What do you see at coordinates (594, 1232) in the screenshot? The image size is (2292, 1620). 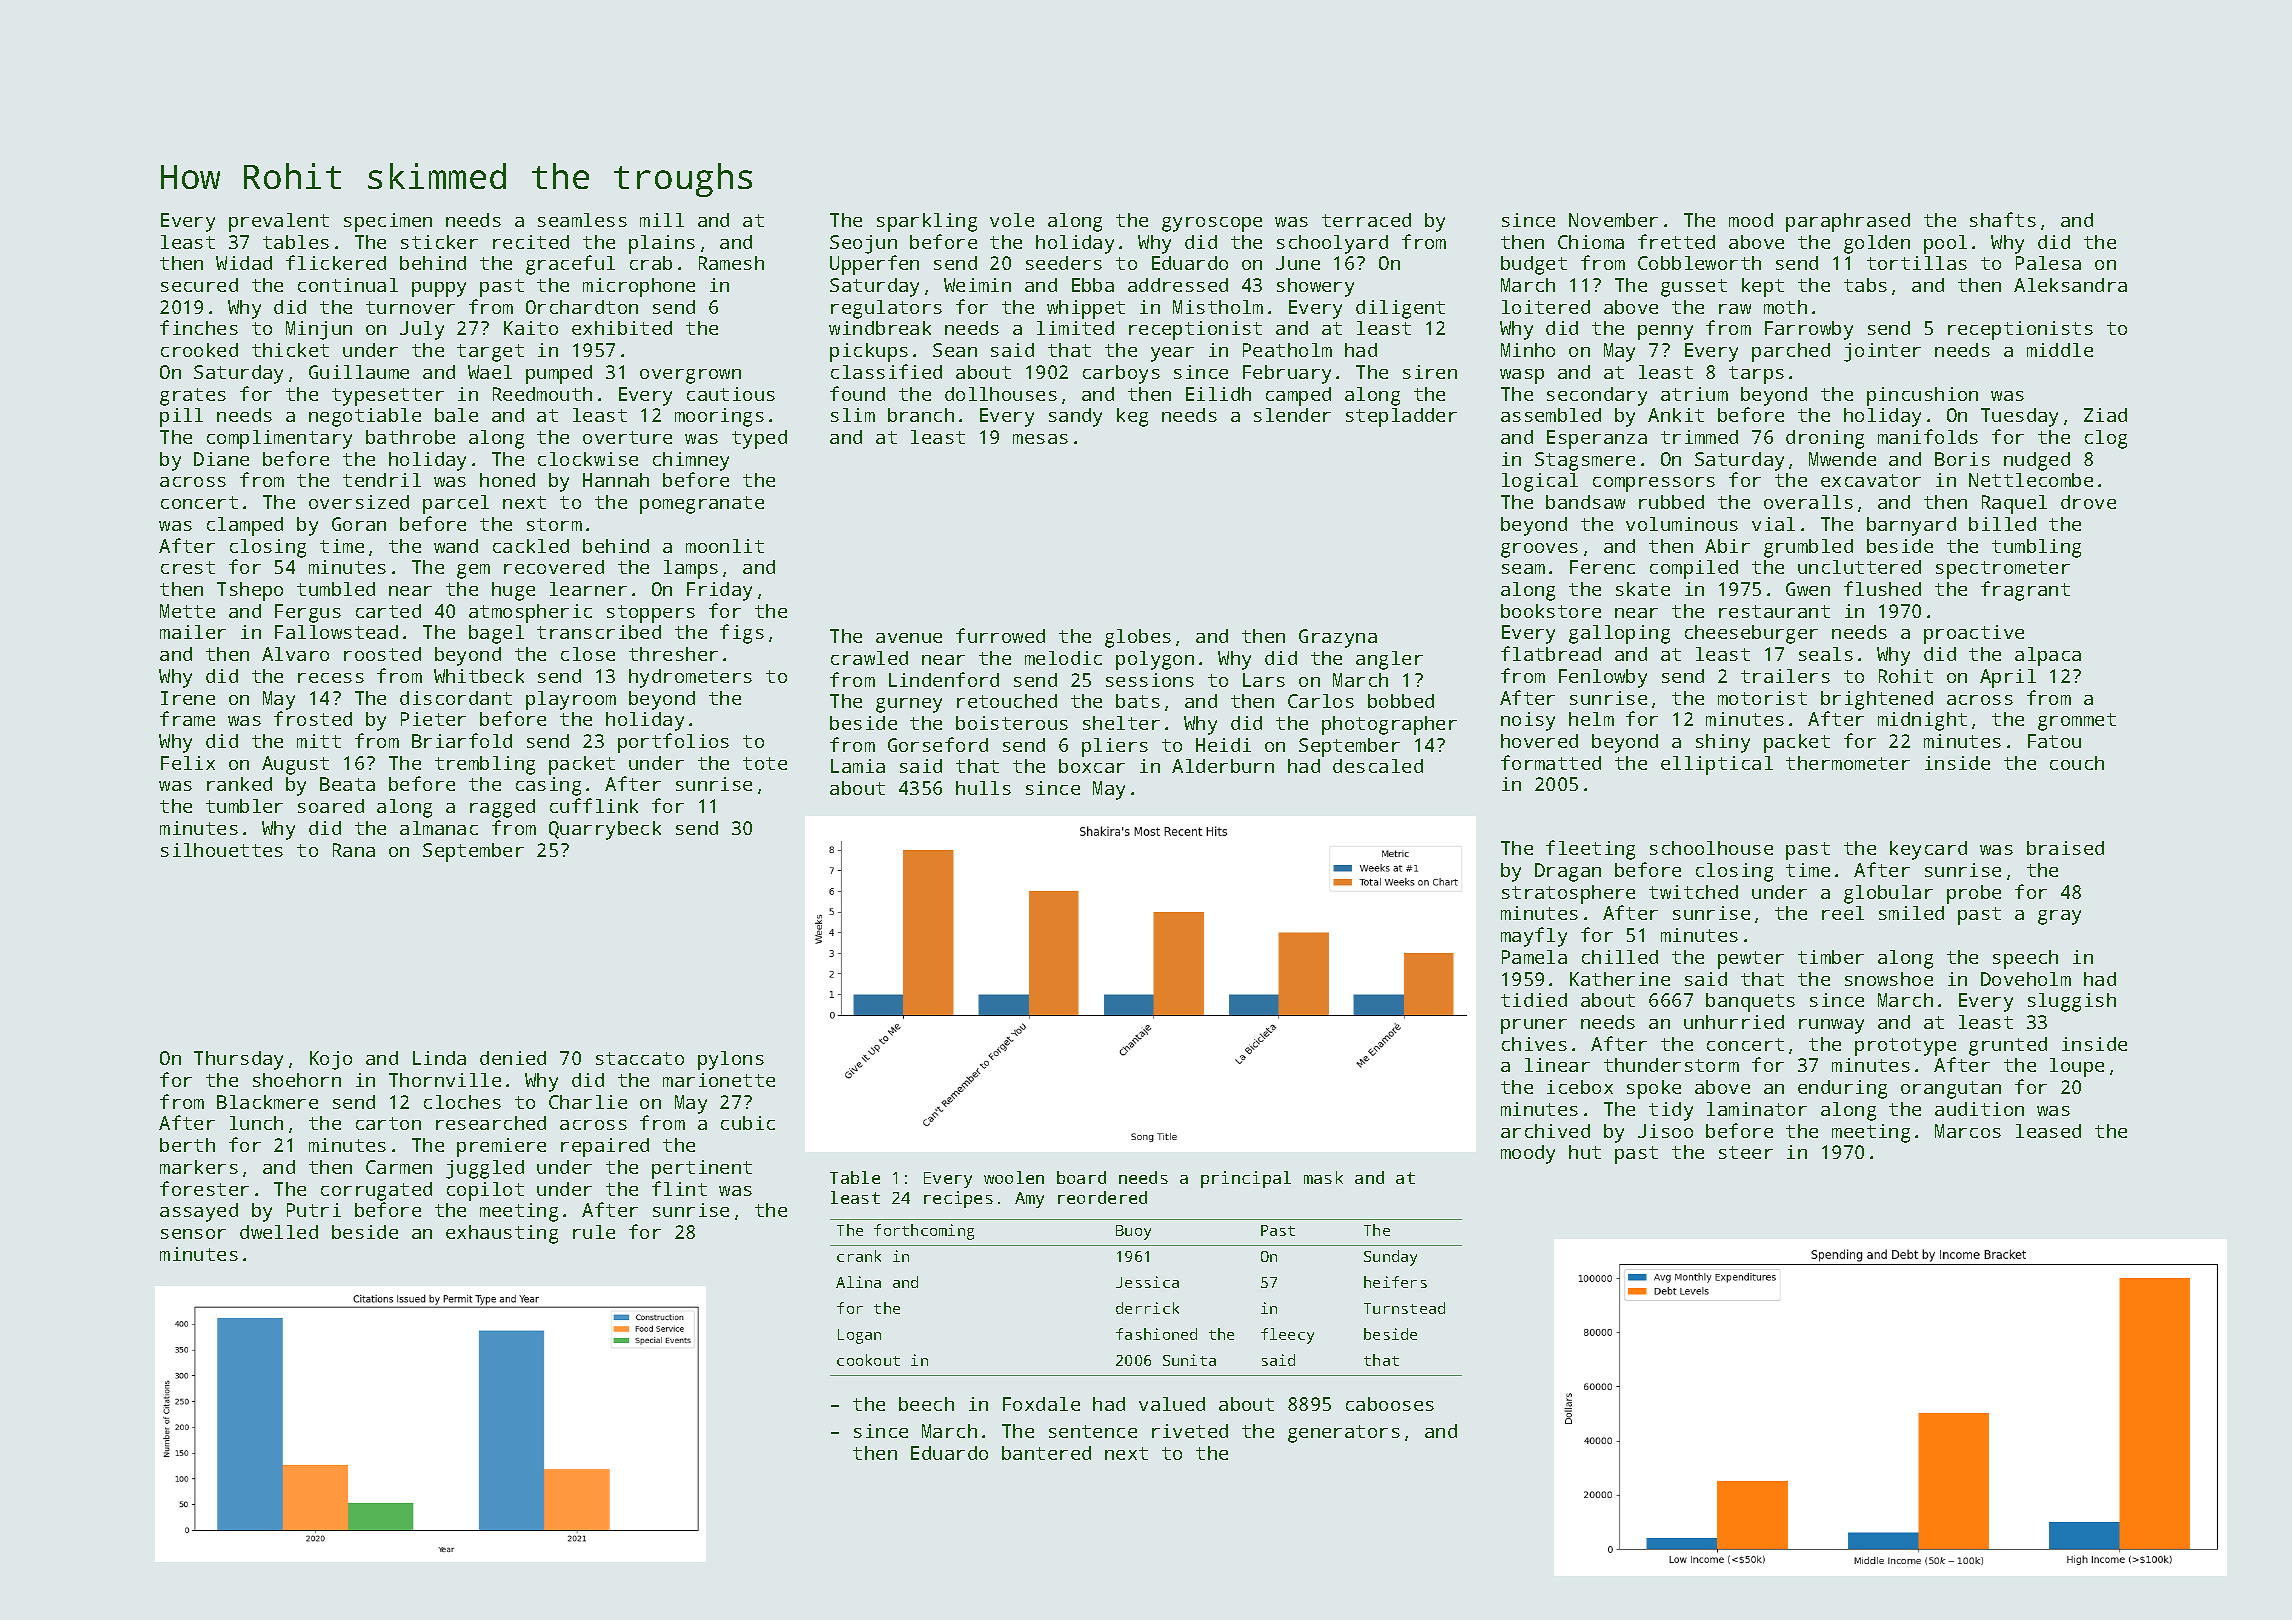 I see `rule` at bounding box center [594, 1232].
